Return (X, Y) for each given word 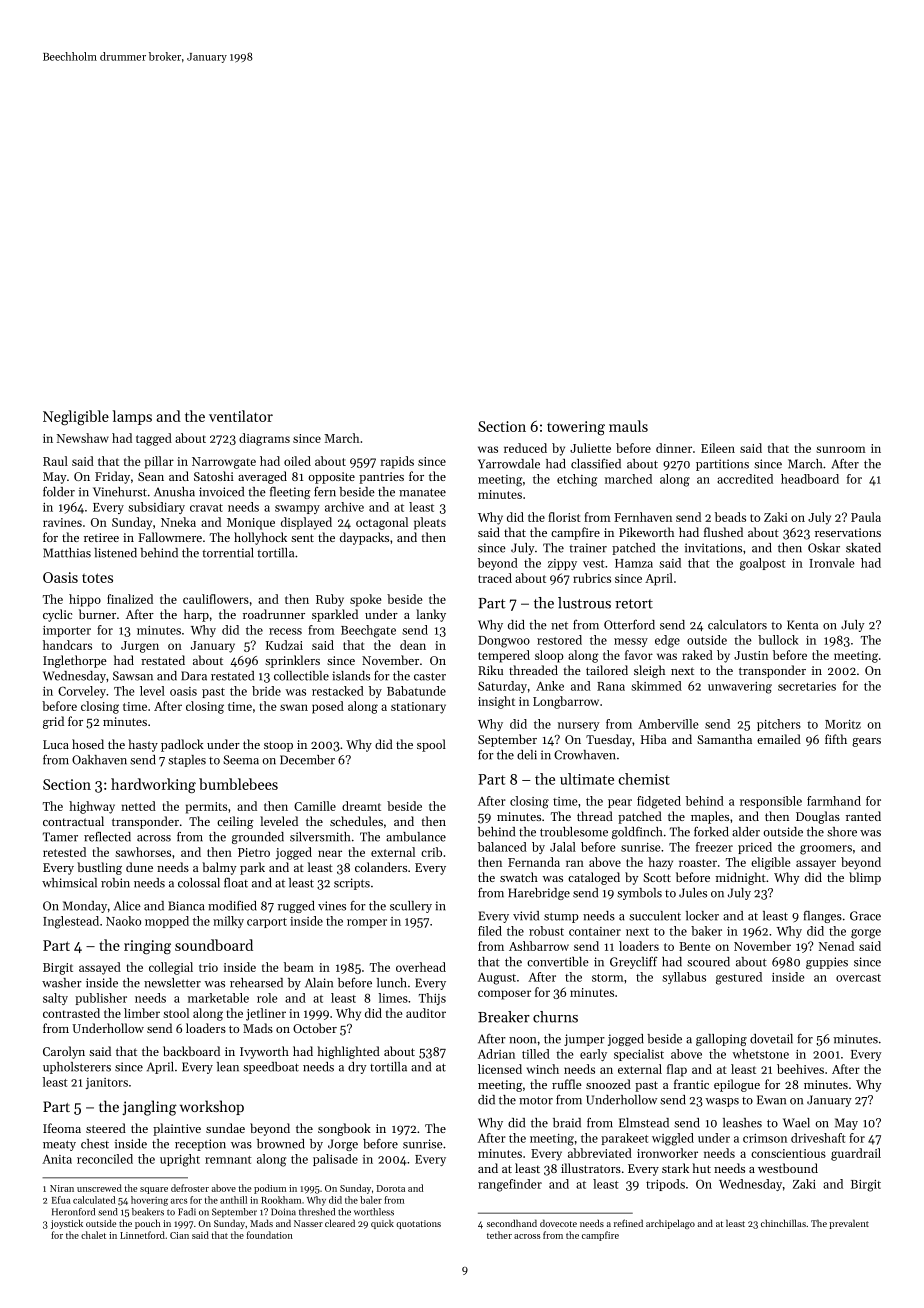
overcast (858, 978)
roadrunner (274, 614)
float (236, 883)
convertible (558, 962)
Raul (55, 461)
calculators (737, 625)
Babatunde (416, 691)
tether (499, 1235)
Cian (179, 1235)
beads (730, 517)
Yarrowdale (509, 464)
